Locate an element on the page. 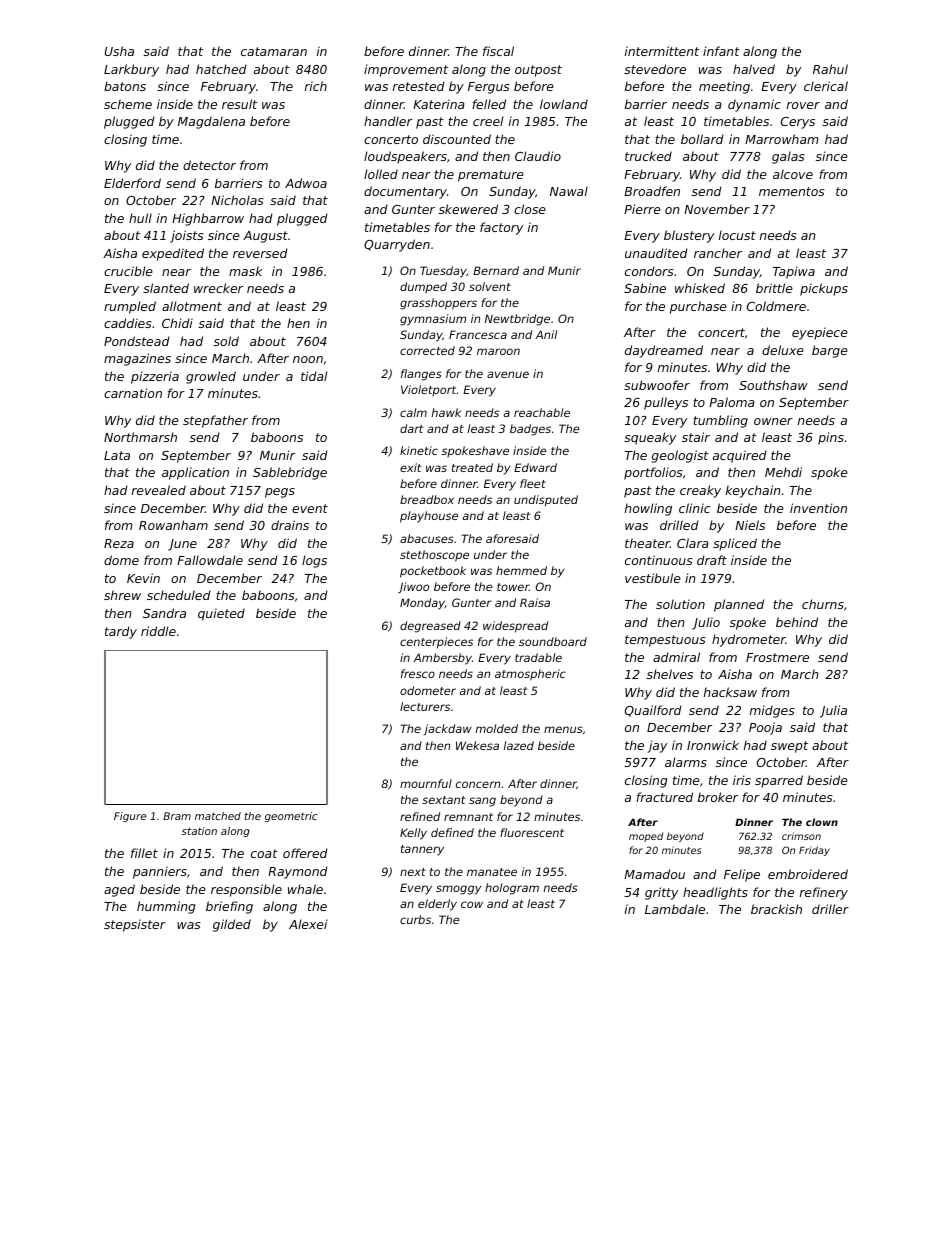  fiscal is located at coordinates (498, 51).
